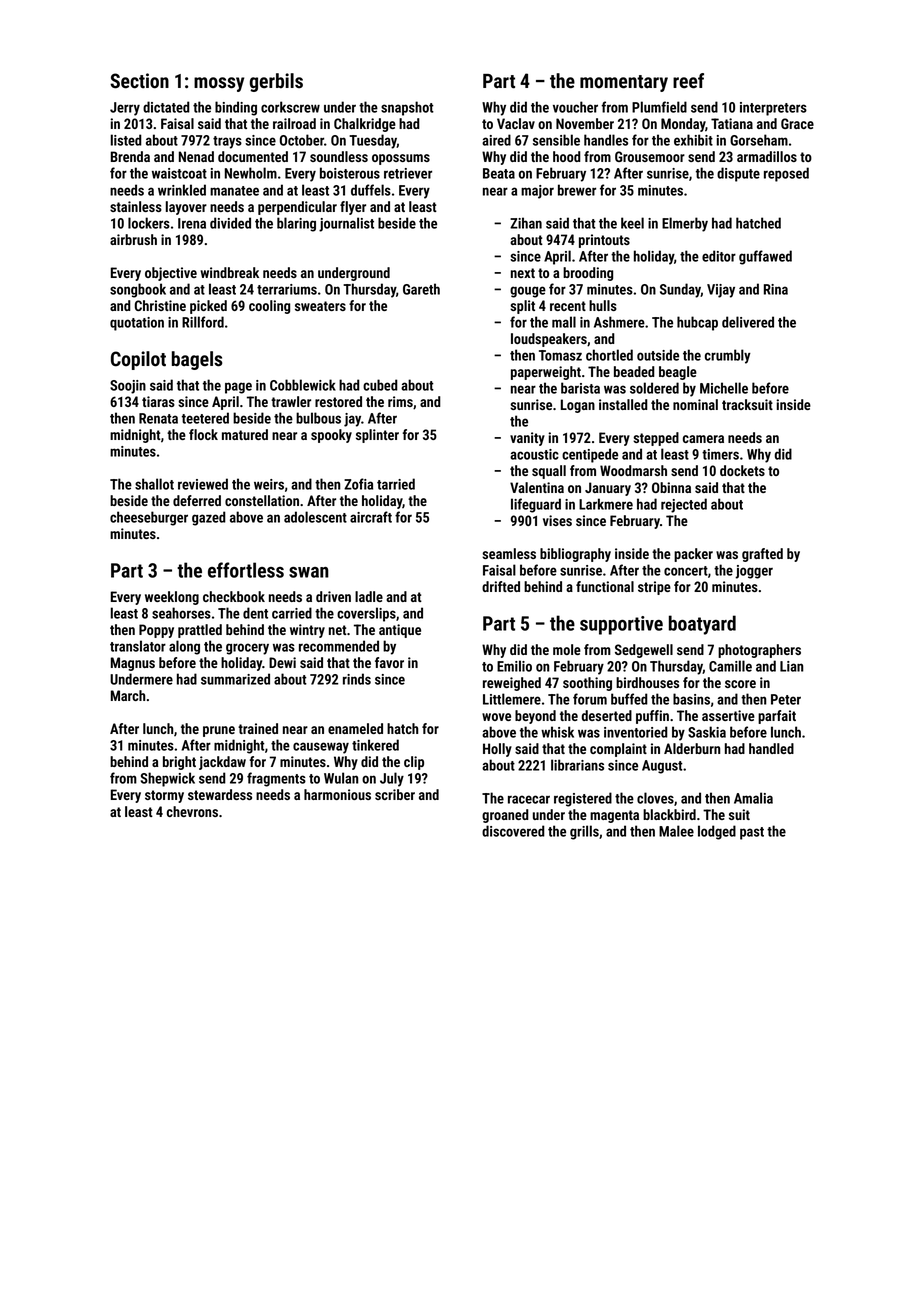  I want to click on translator, so click(138, 646).
